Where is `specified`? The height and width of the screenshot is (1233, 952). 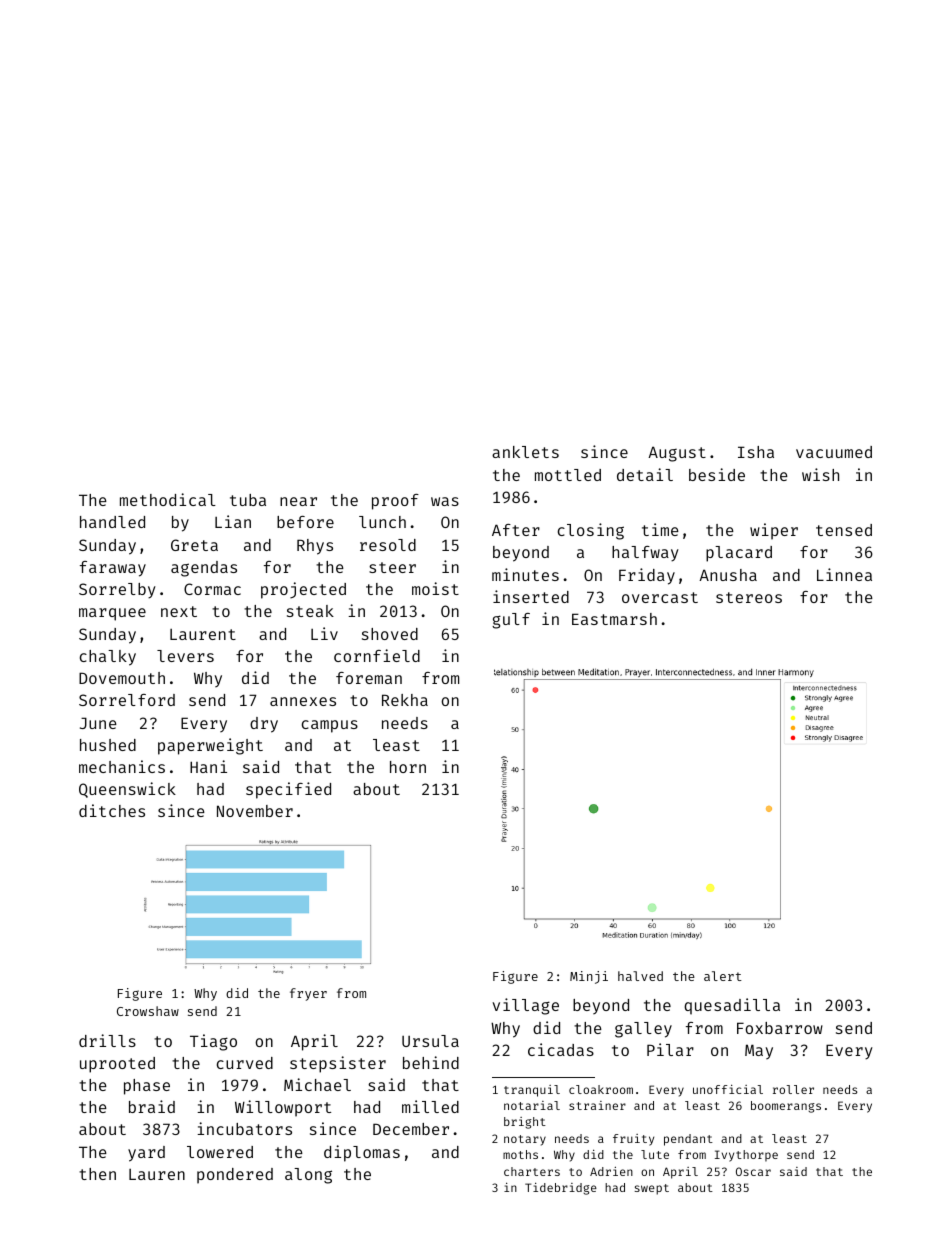 specified is located at coordinates (288, 790).
